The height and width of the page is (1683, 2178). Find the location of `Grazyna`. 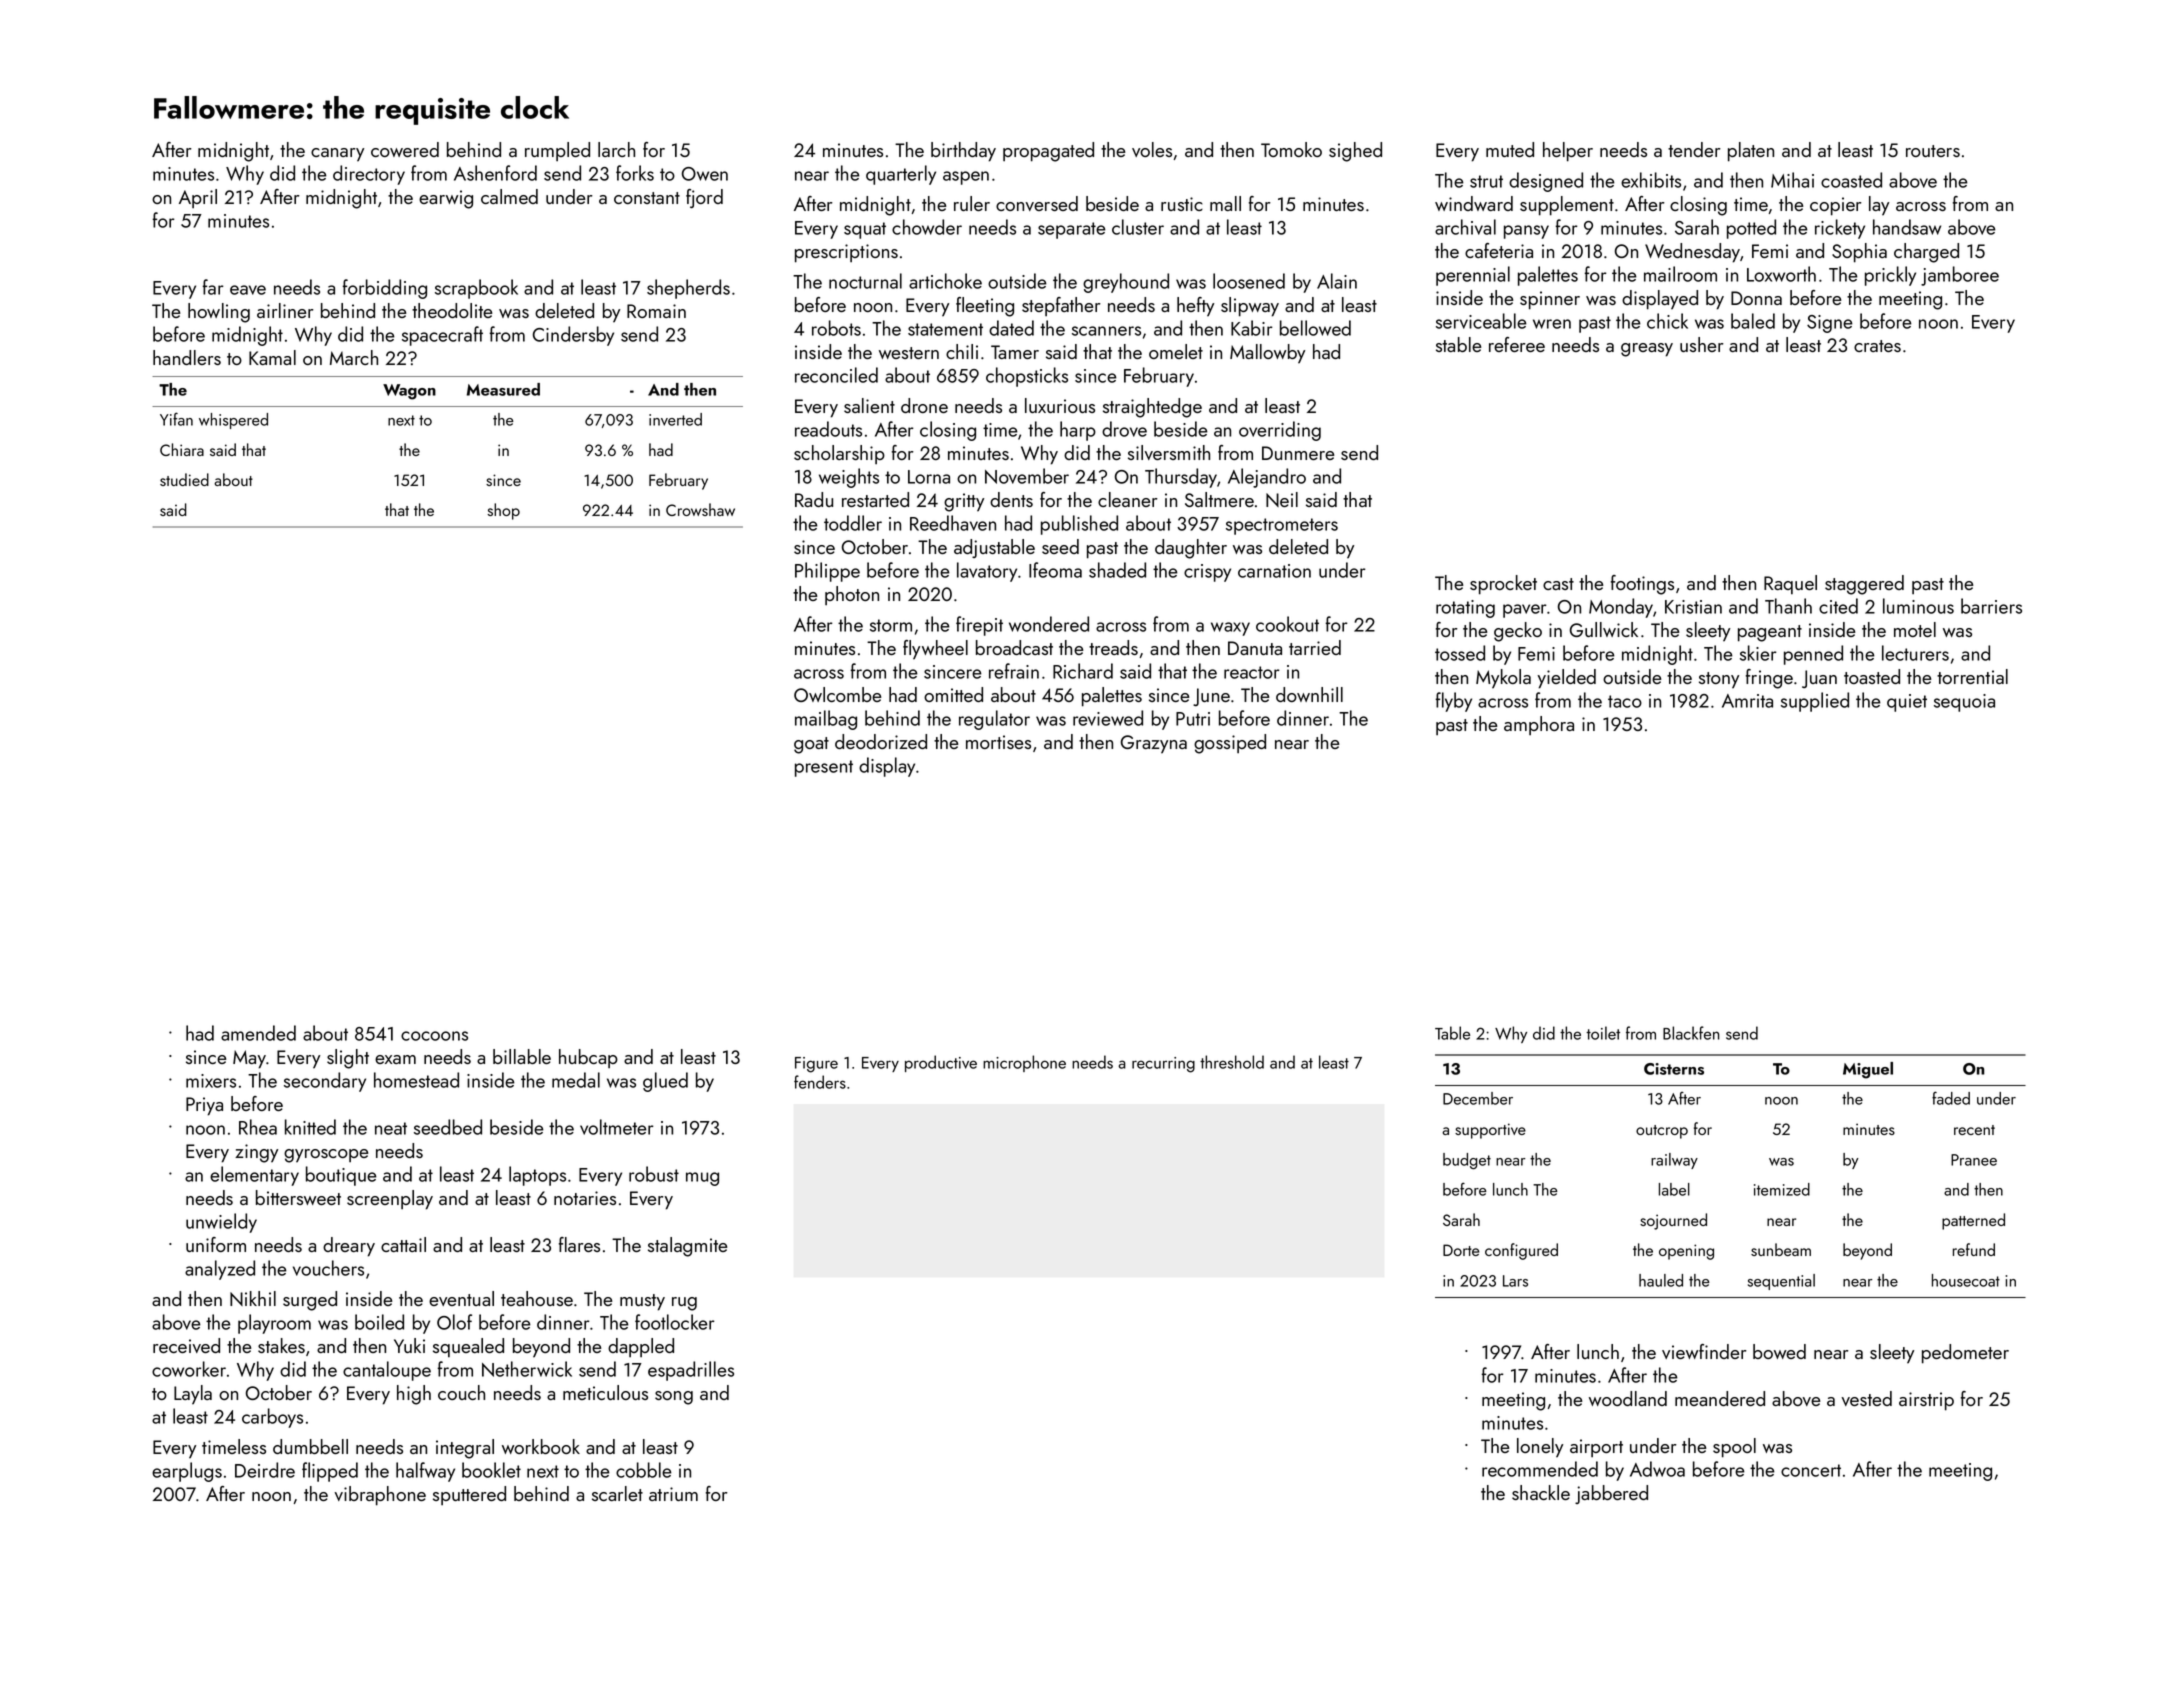

Grazyna is located at coordinates (1154, 744).
